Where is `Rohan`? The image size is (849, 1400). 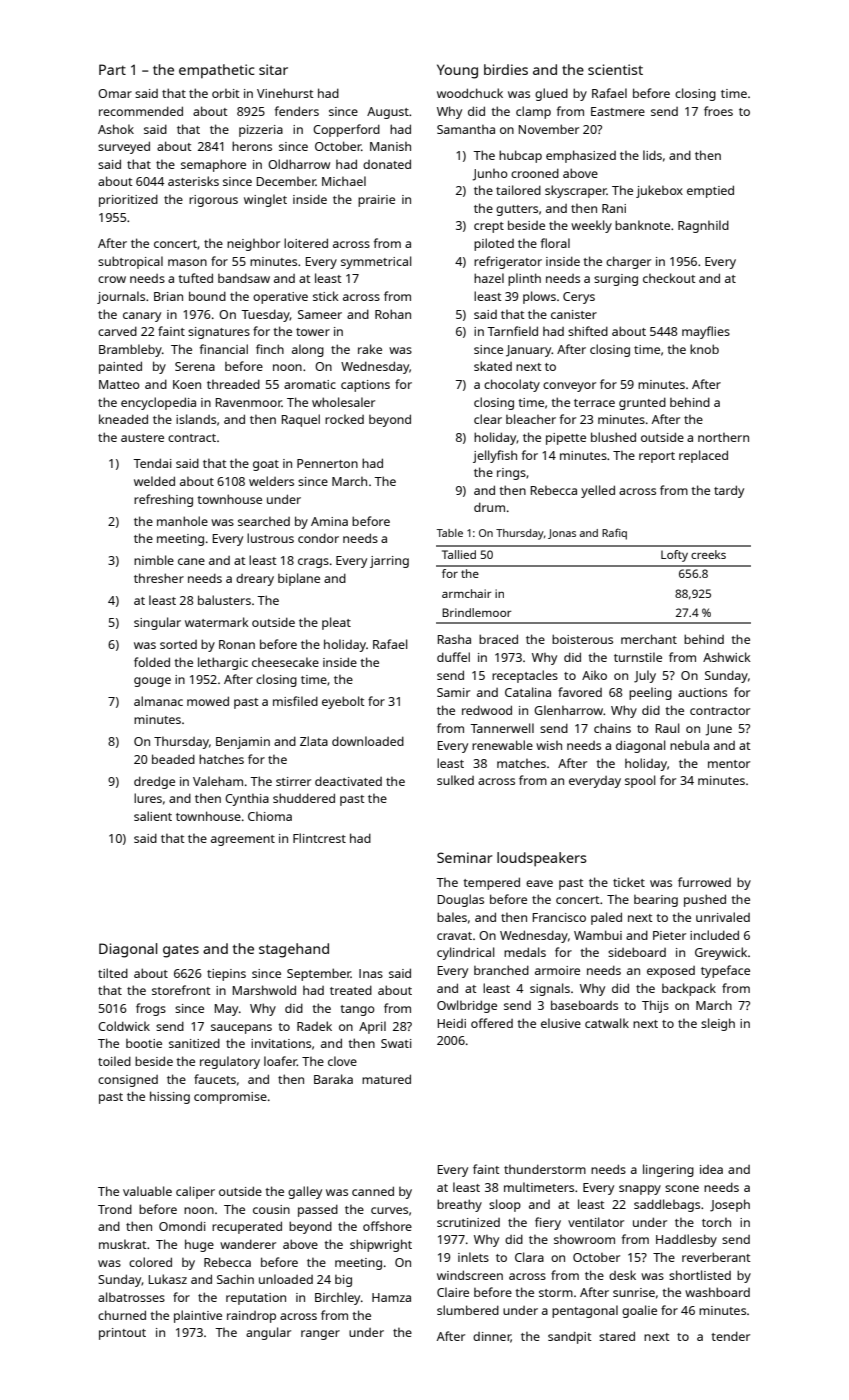
Rohan is located at coordinates (393, 314).
